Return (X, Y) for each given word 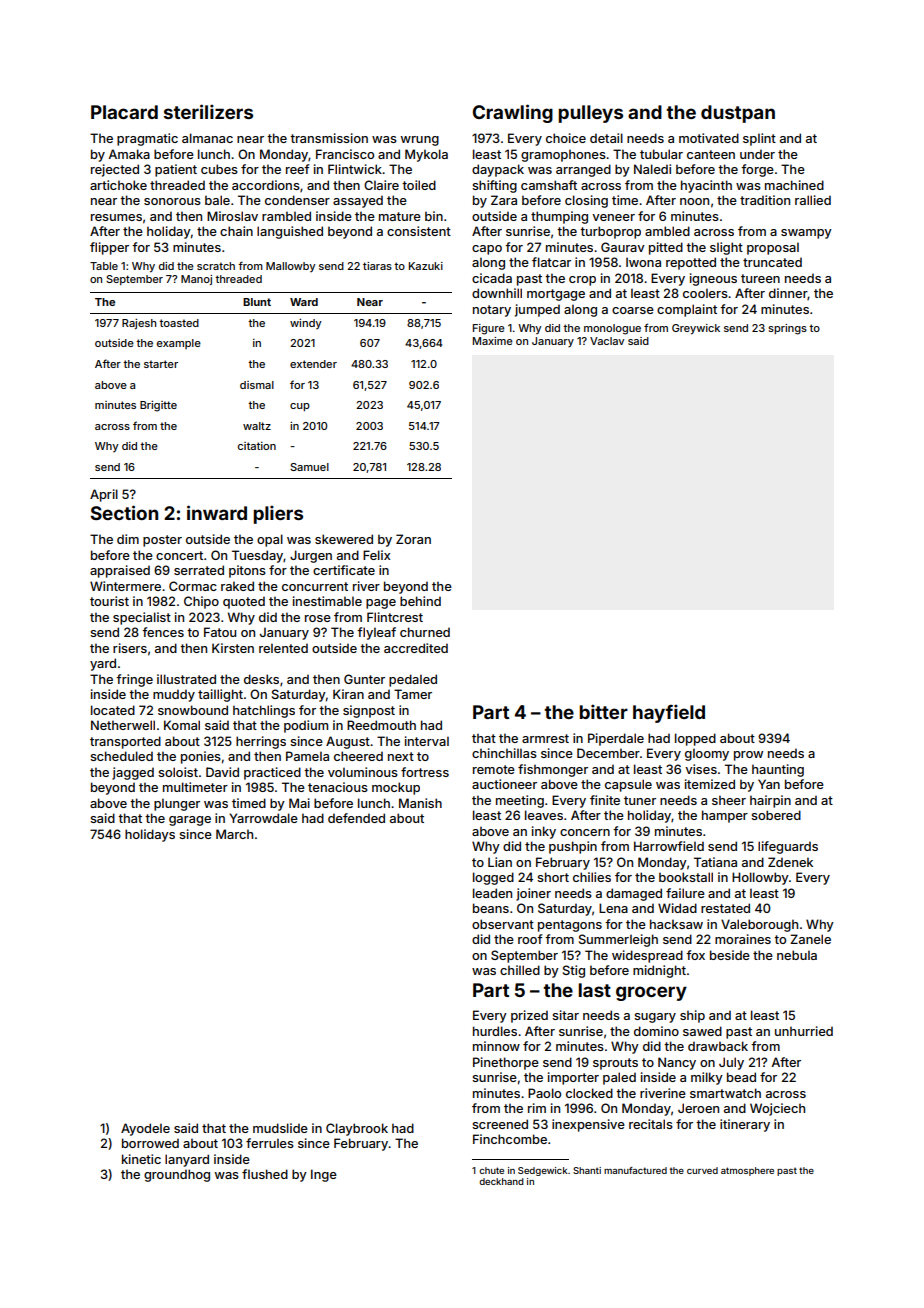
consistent (419, 231)
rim (537, 1108)
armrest (545, 738)
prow (748, 756)
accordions (266, 185)
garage (190, 821)
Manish (420, 803)
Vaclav (607, 341)
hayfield (669, 713)
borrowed (150, 1143)
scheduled (121, 756)
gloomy (707, 754)
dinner (788, 294)
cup (300, 407)
